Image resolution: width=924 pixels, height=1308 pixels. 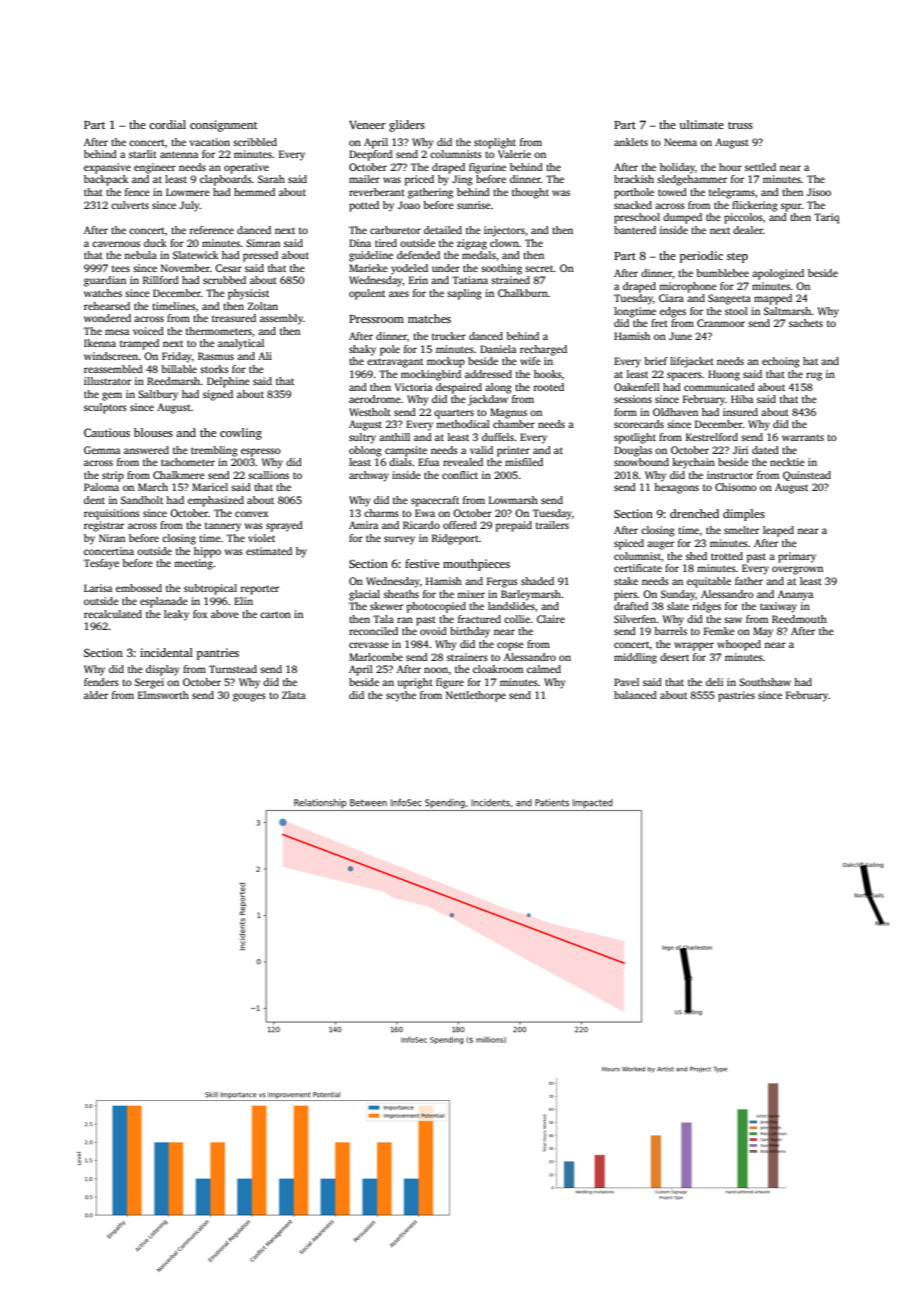 What do you see at coordinates (431, 375) in the image?
I see `mockingbird` at bounding box center [431, 375].
